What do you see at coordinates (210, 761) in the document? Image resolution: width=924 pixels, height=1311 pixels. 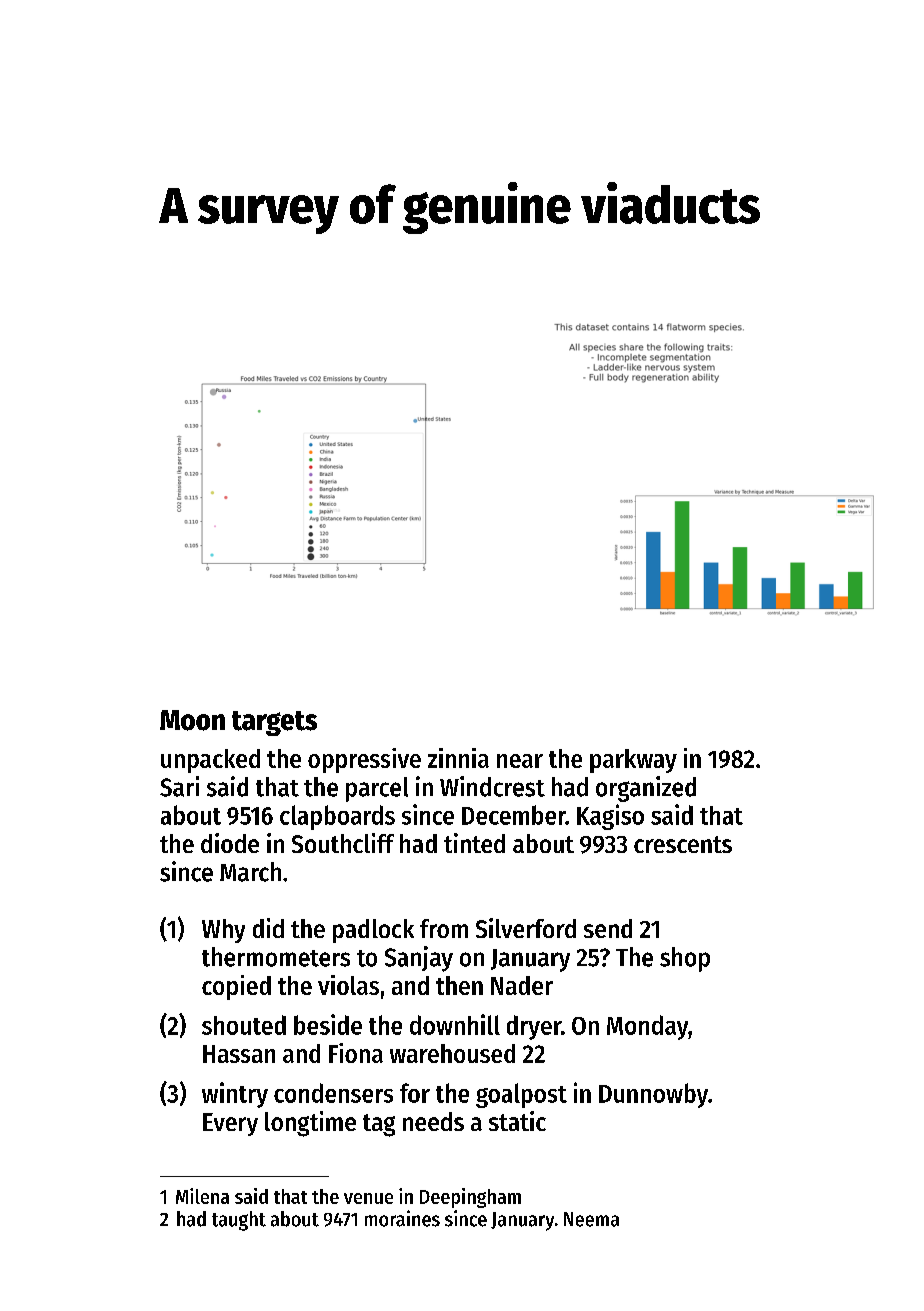 I see `unpacked` at bounding box center [210, 761].
